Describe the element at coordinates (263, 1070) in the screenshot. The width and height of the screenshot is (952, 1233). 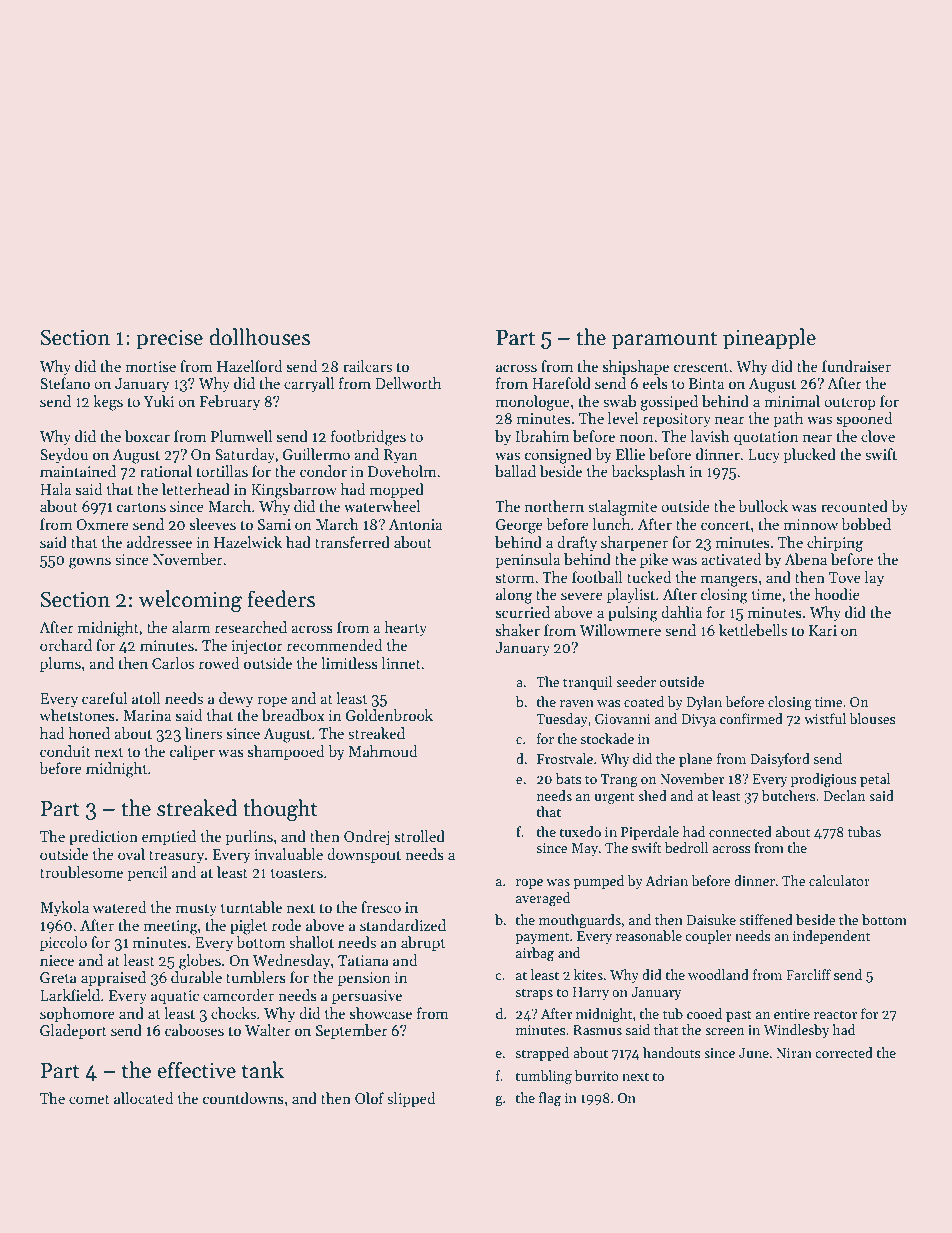
I see `tank` at that location.
